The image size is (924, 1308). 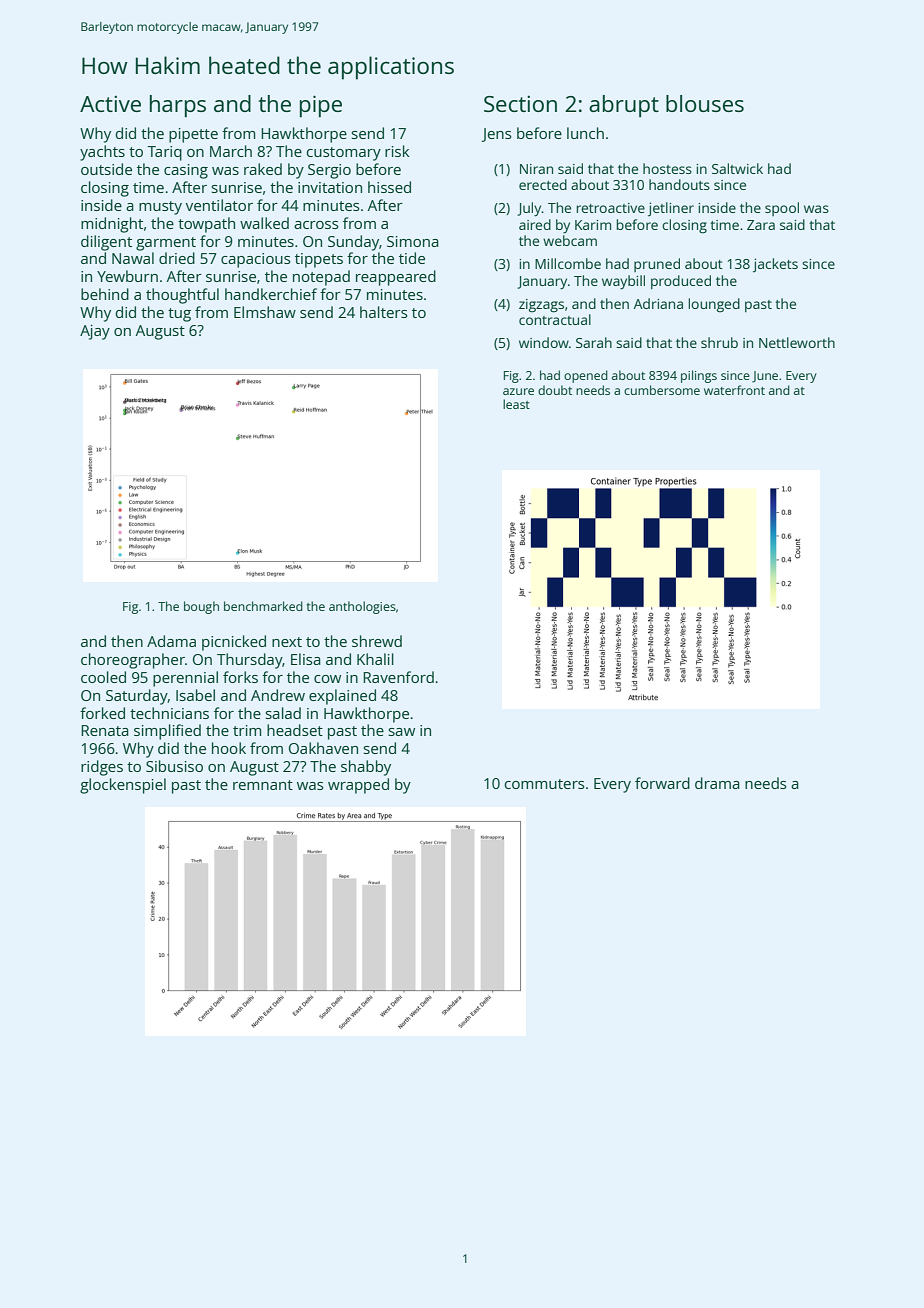 I want to click on thoughtful, so click(x=182, y=296).
